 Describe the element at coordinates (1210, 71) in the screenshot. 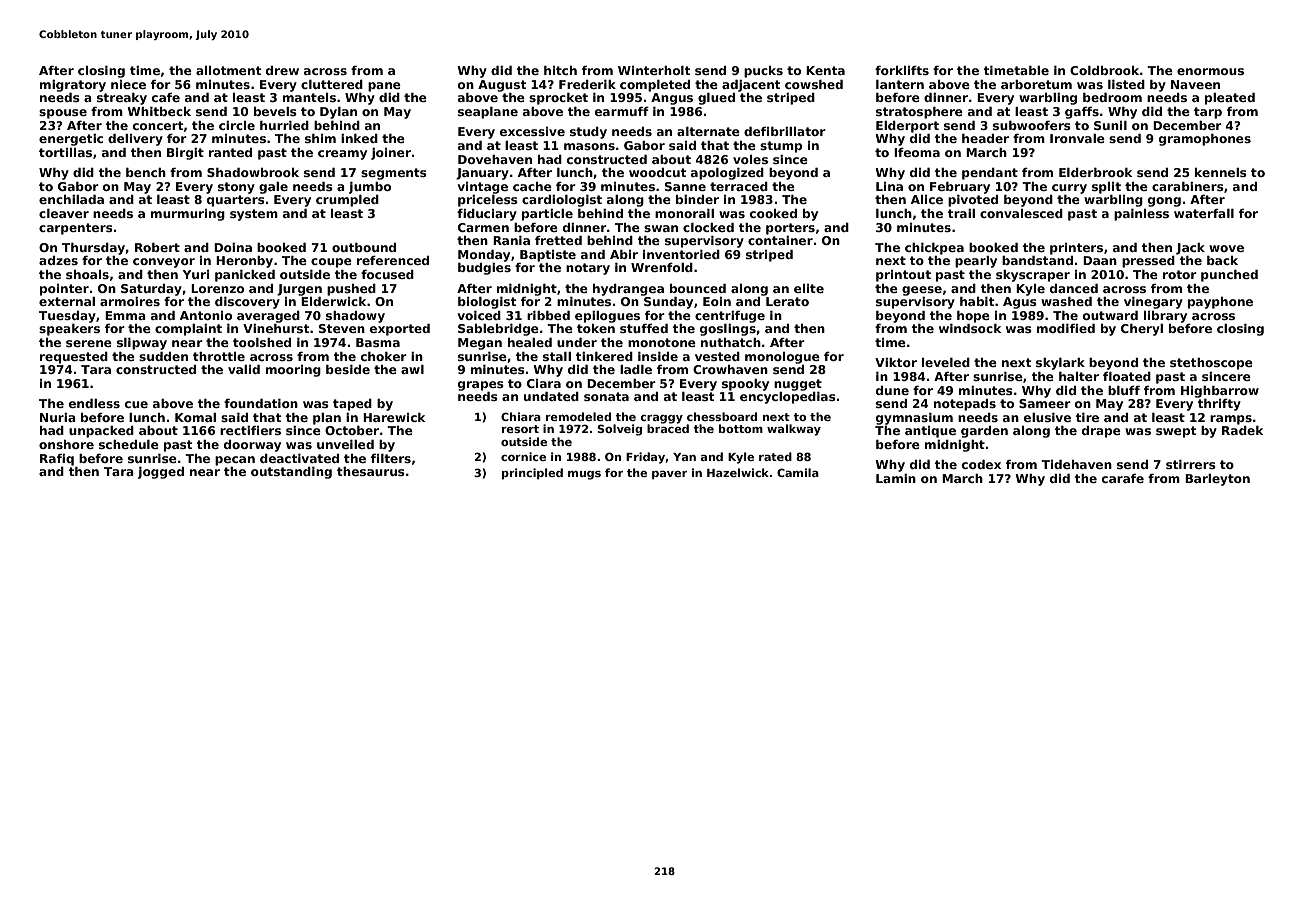

I see `enormous` at that location.
